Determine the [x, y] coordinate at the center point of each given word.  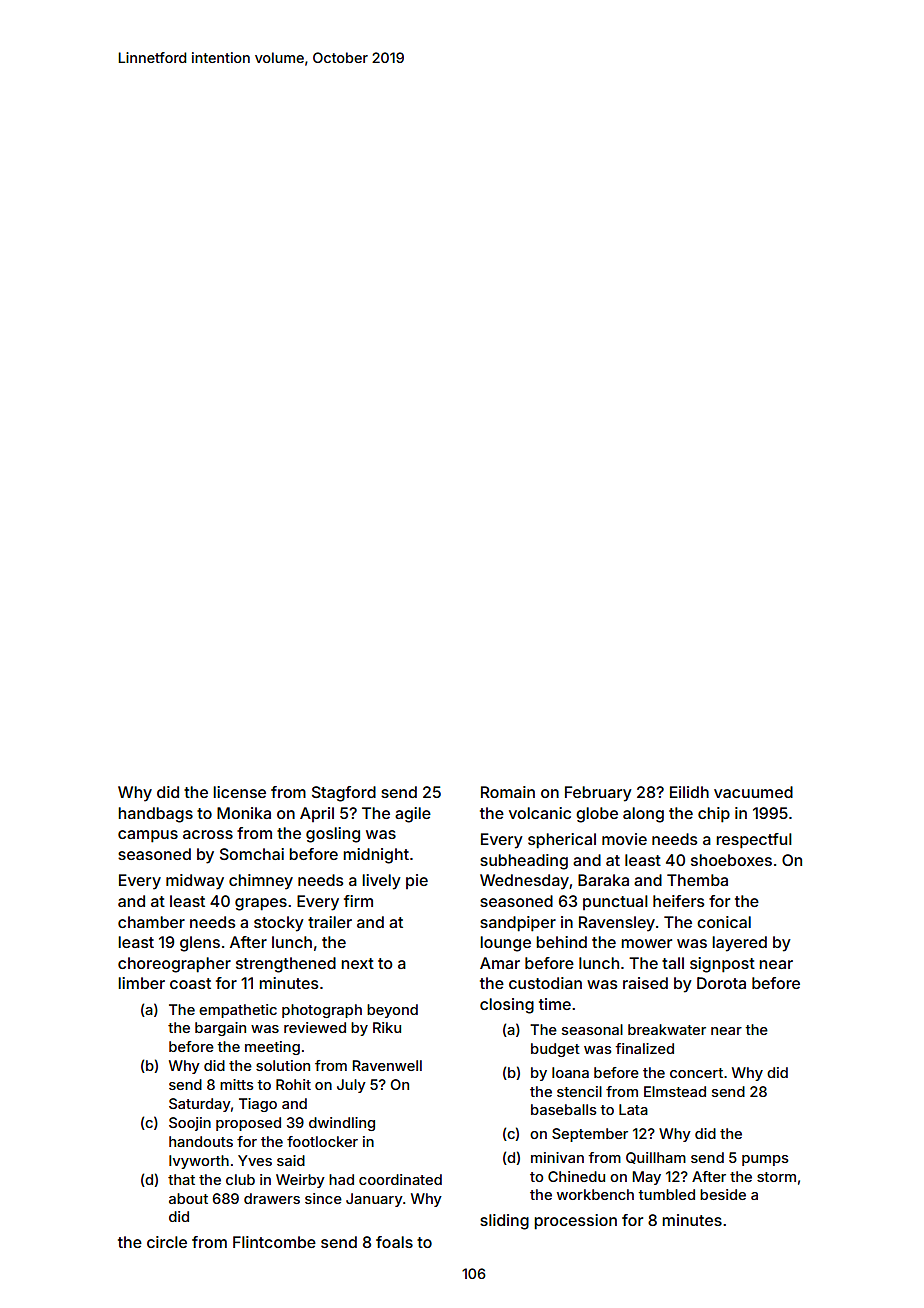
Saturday [200, 1105]
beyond [392, 1011]
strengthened [286, 965]
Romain [508, 792]
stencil [579, 1091]
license [239, 792]
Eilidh [689, 792]
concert [696, 1073]
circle [167, 1242]
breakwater [667, 1029]
